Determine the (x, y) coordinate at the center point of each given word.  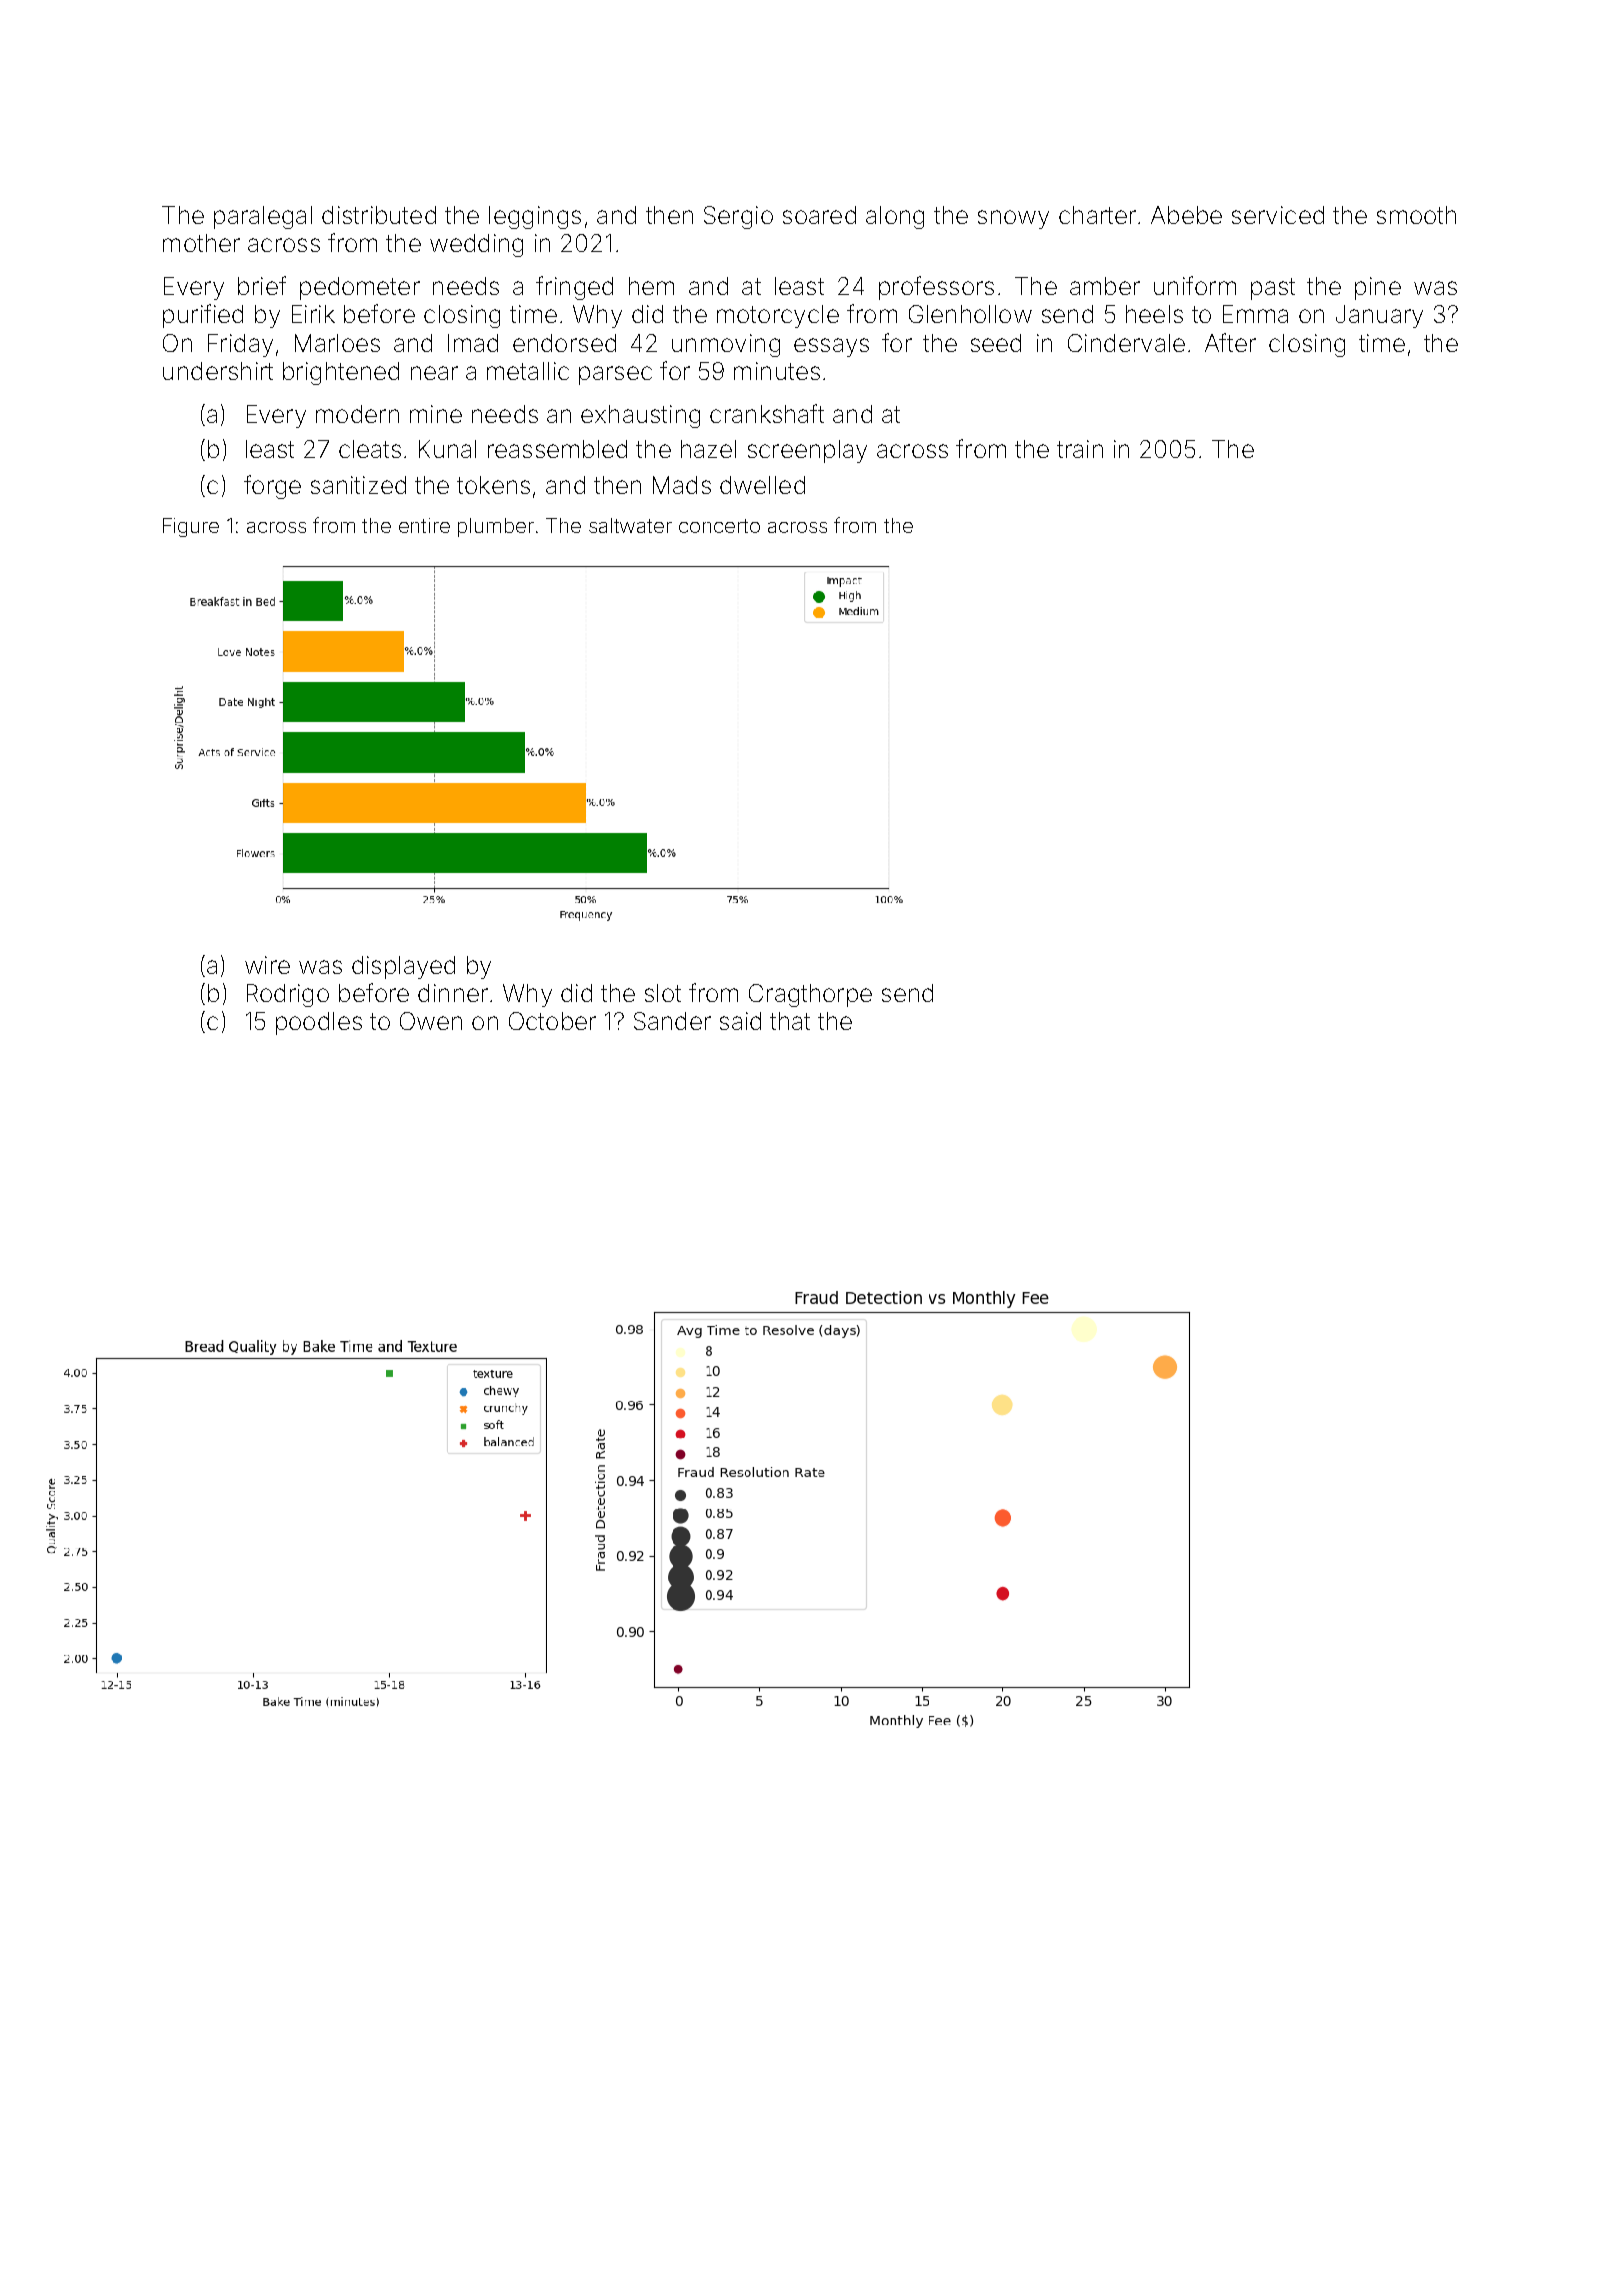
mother (201, 243)
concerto (719, 526)
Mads (682, 485)
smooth (1416, 215)
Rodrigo (288, 995)
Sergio (738, 217)
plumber (496, 527)
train (1080, 449)
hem (651, 286)
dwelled (762, 485)
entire (424, 525)
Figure (191, 527)
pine (1378, 288)
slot (663, 993)
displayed (403, 967)
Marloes (337, 343)
